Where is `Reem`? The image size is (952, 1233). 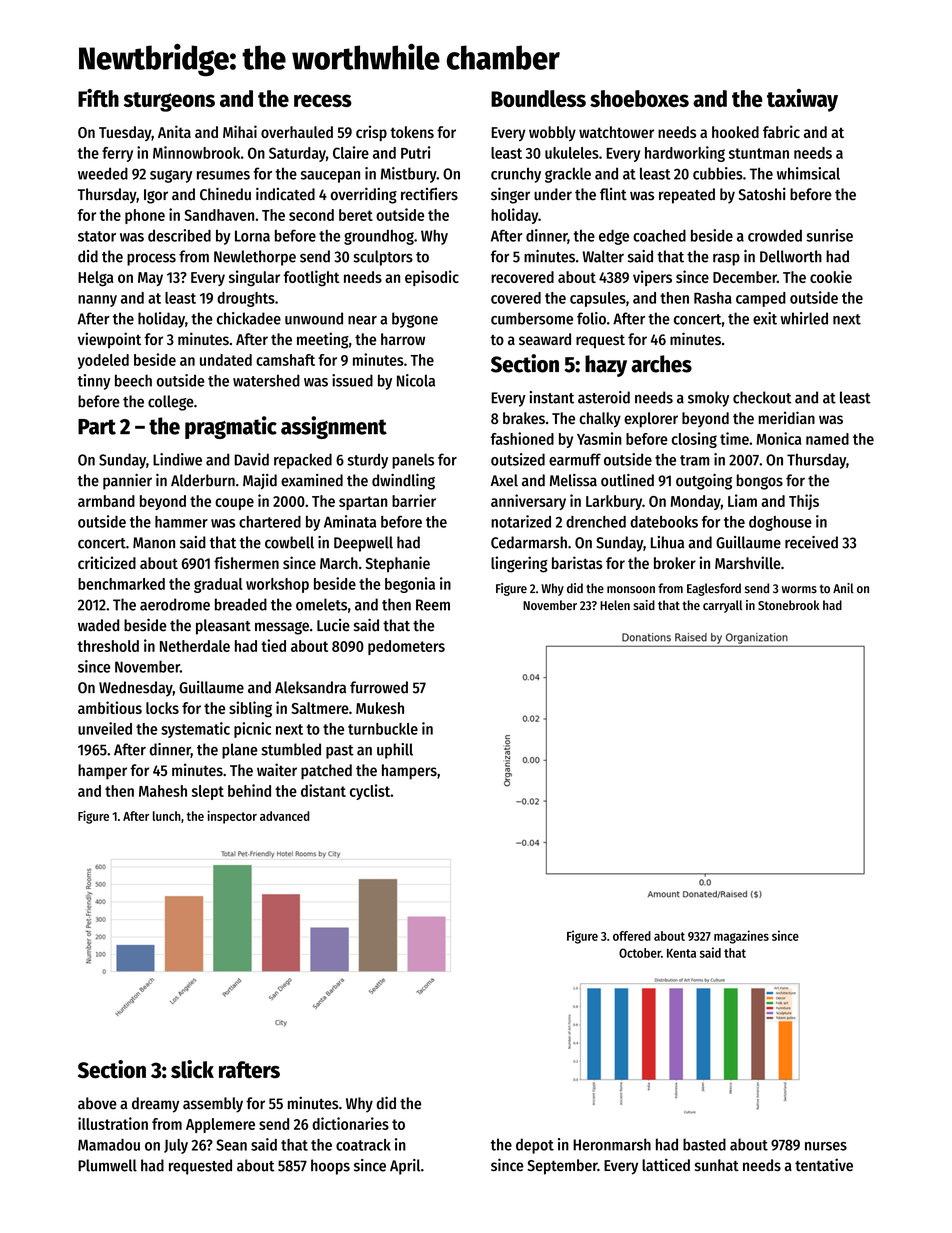 Reem is located at coordinates (433, 605).
